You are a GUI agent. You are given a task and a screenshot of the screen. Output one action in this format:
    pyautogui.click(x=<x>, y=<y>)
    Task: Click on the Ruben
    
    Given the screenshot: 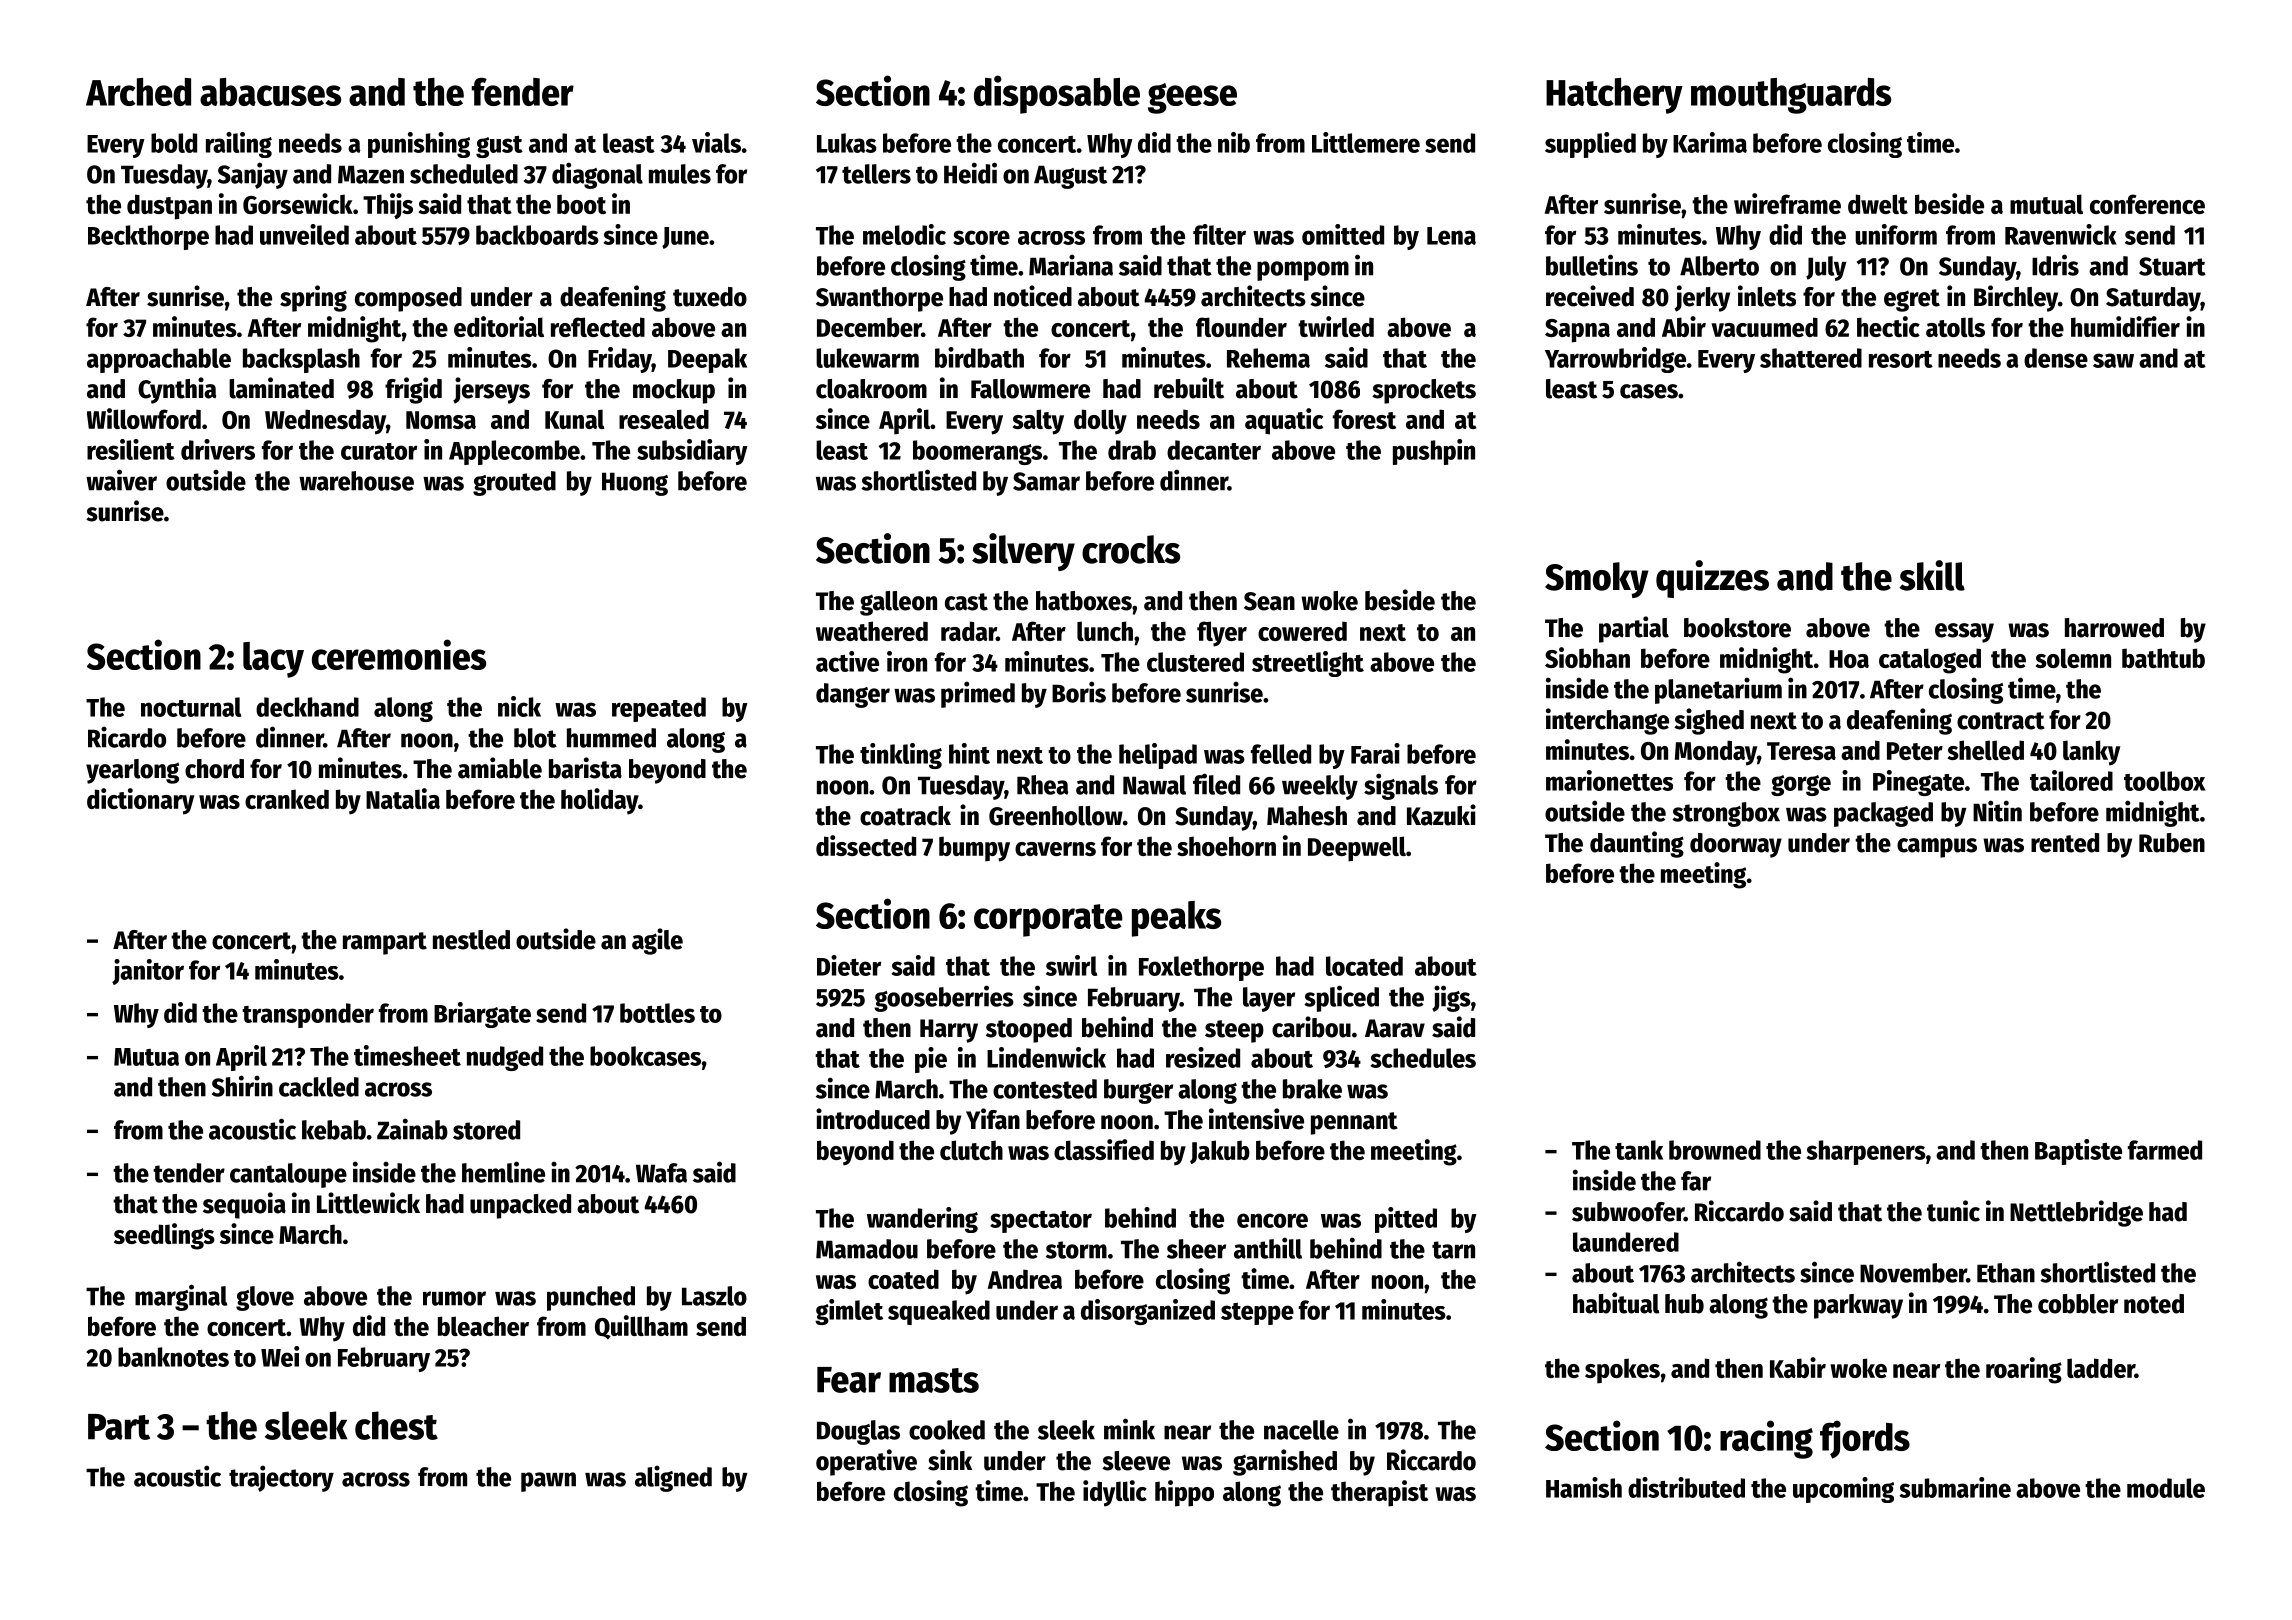 What is the action you would take?
    pyautogui.click(x=2172, y=843)
